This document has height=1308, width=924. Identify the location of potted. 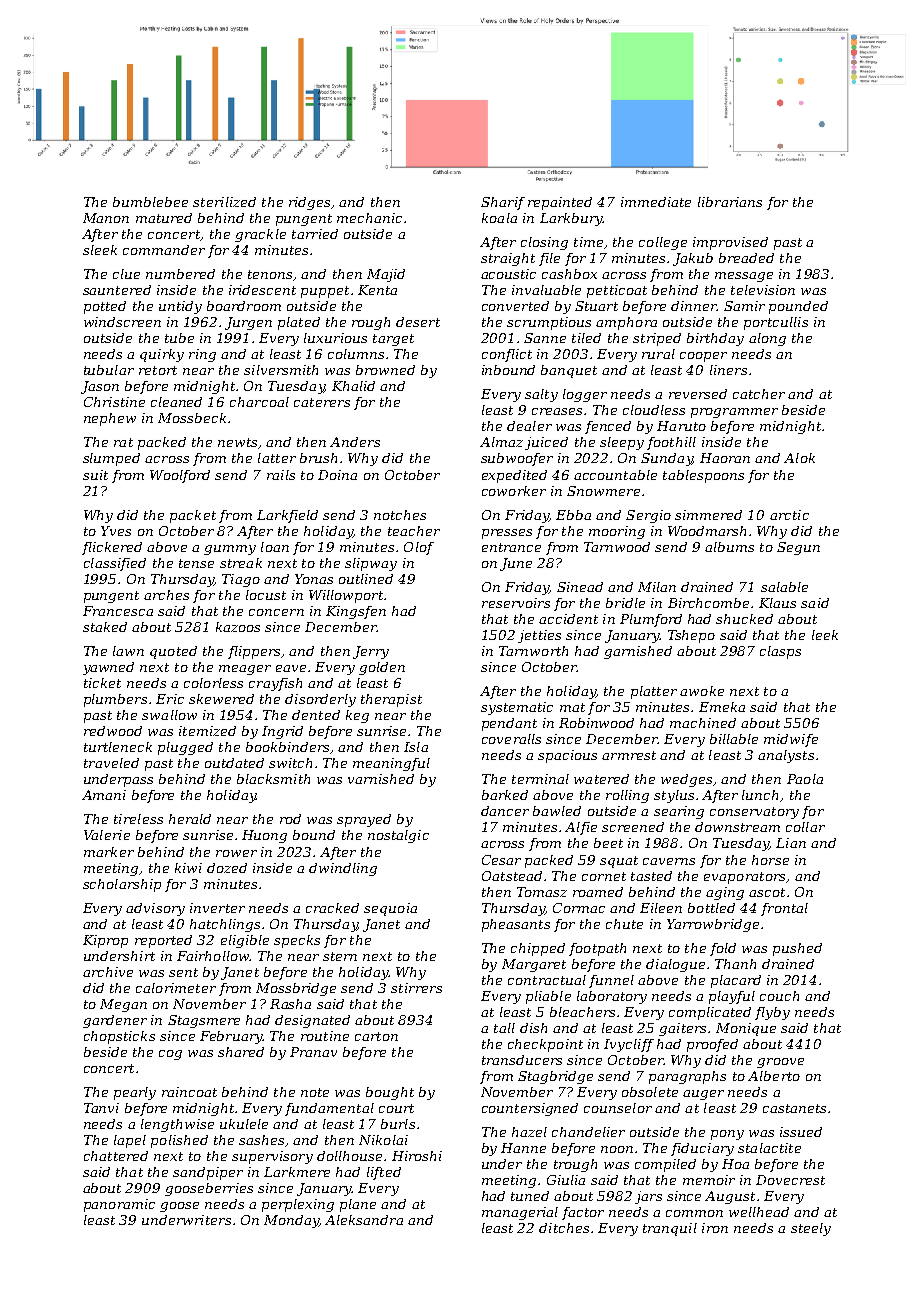
(105, 307).
